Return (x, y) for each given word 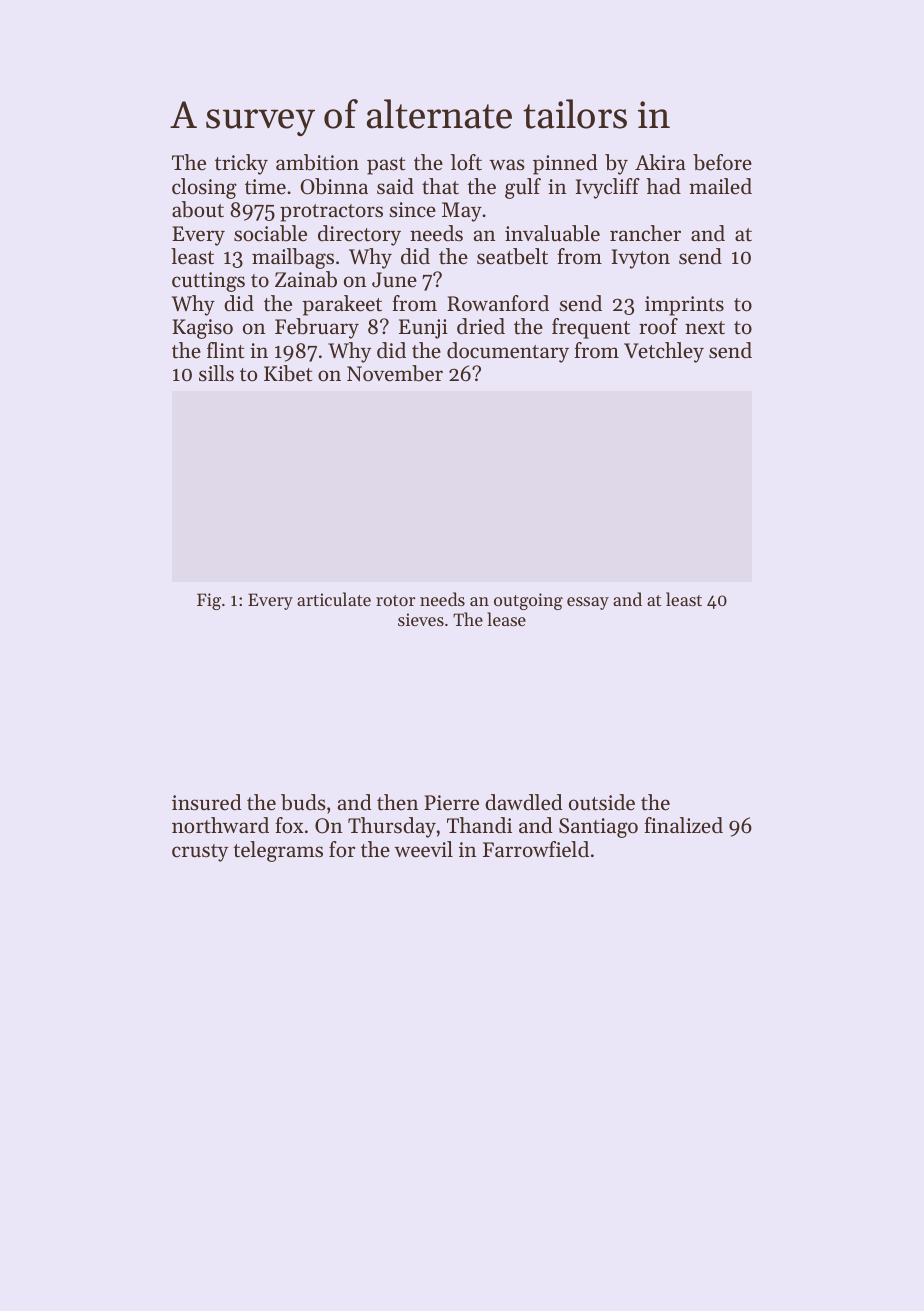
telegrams (278, 851)
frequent (591, 328)
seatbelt (512, 256)
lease (506, 619)
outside (602, 802)
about (198, 209)
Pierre (451, 803)
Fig (209, 601)
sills (216, 373)
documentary (508, 352)
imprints (684, 306)
